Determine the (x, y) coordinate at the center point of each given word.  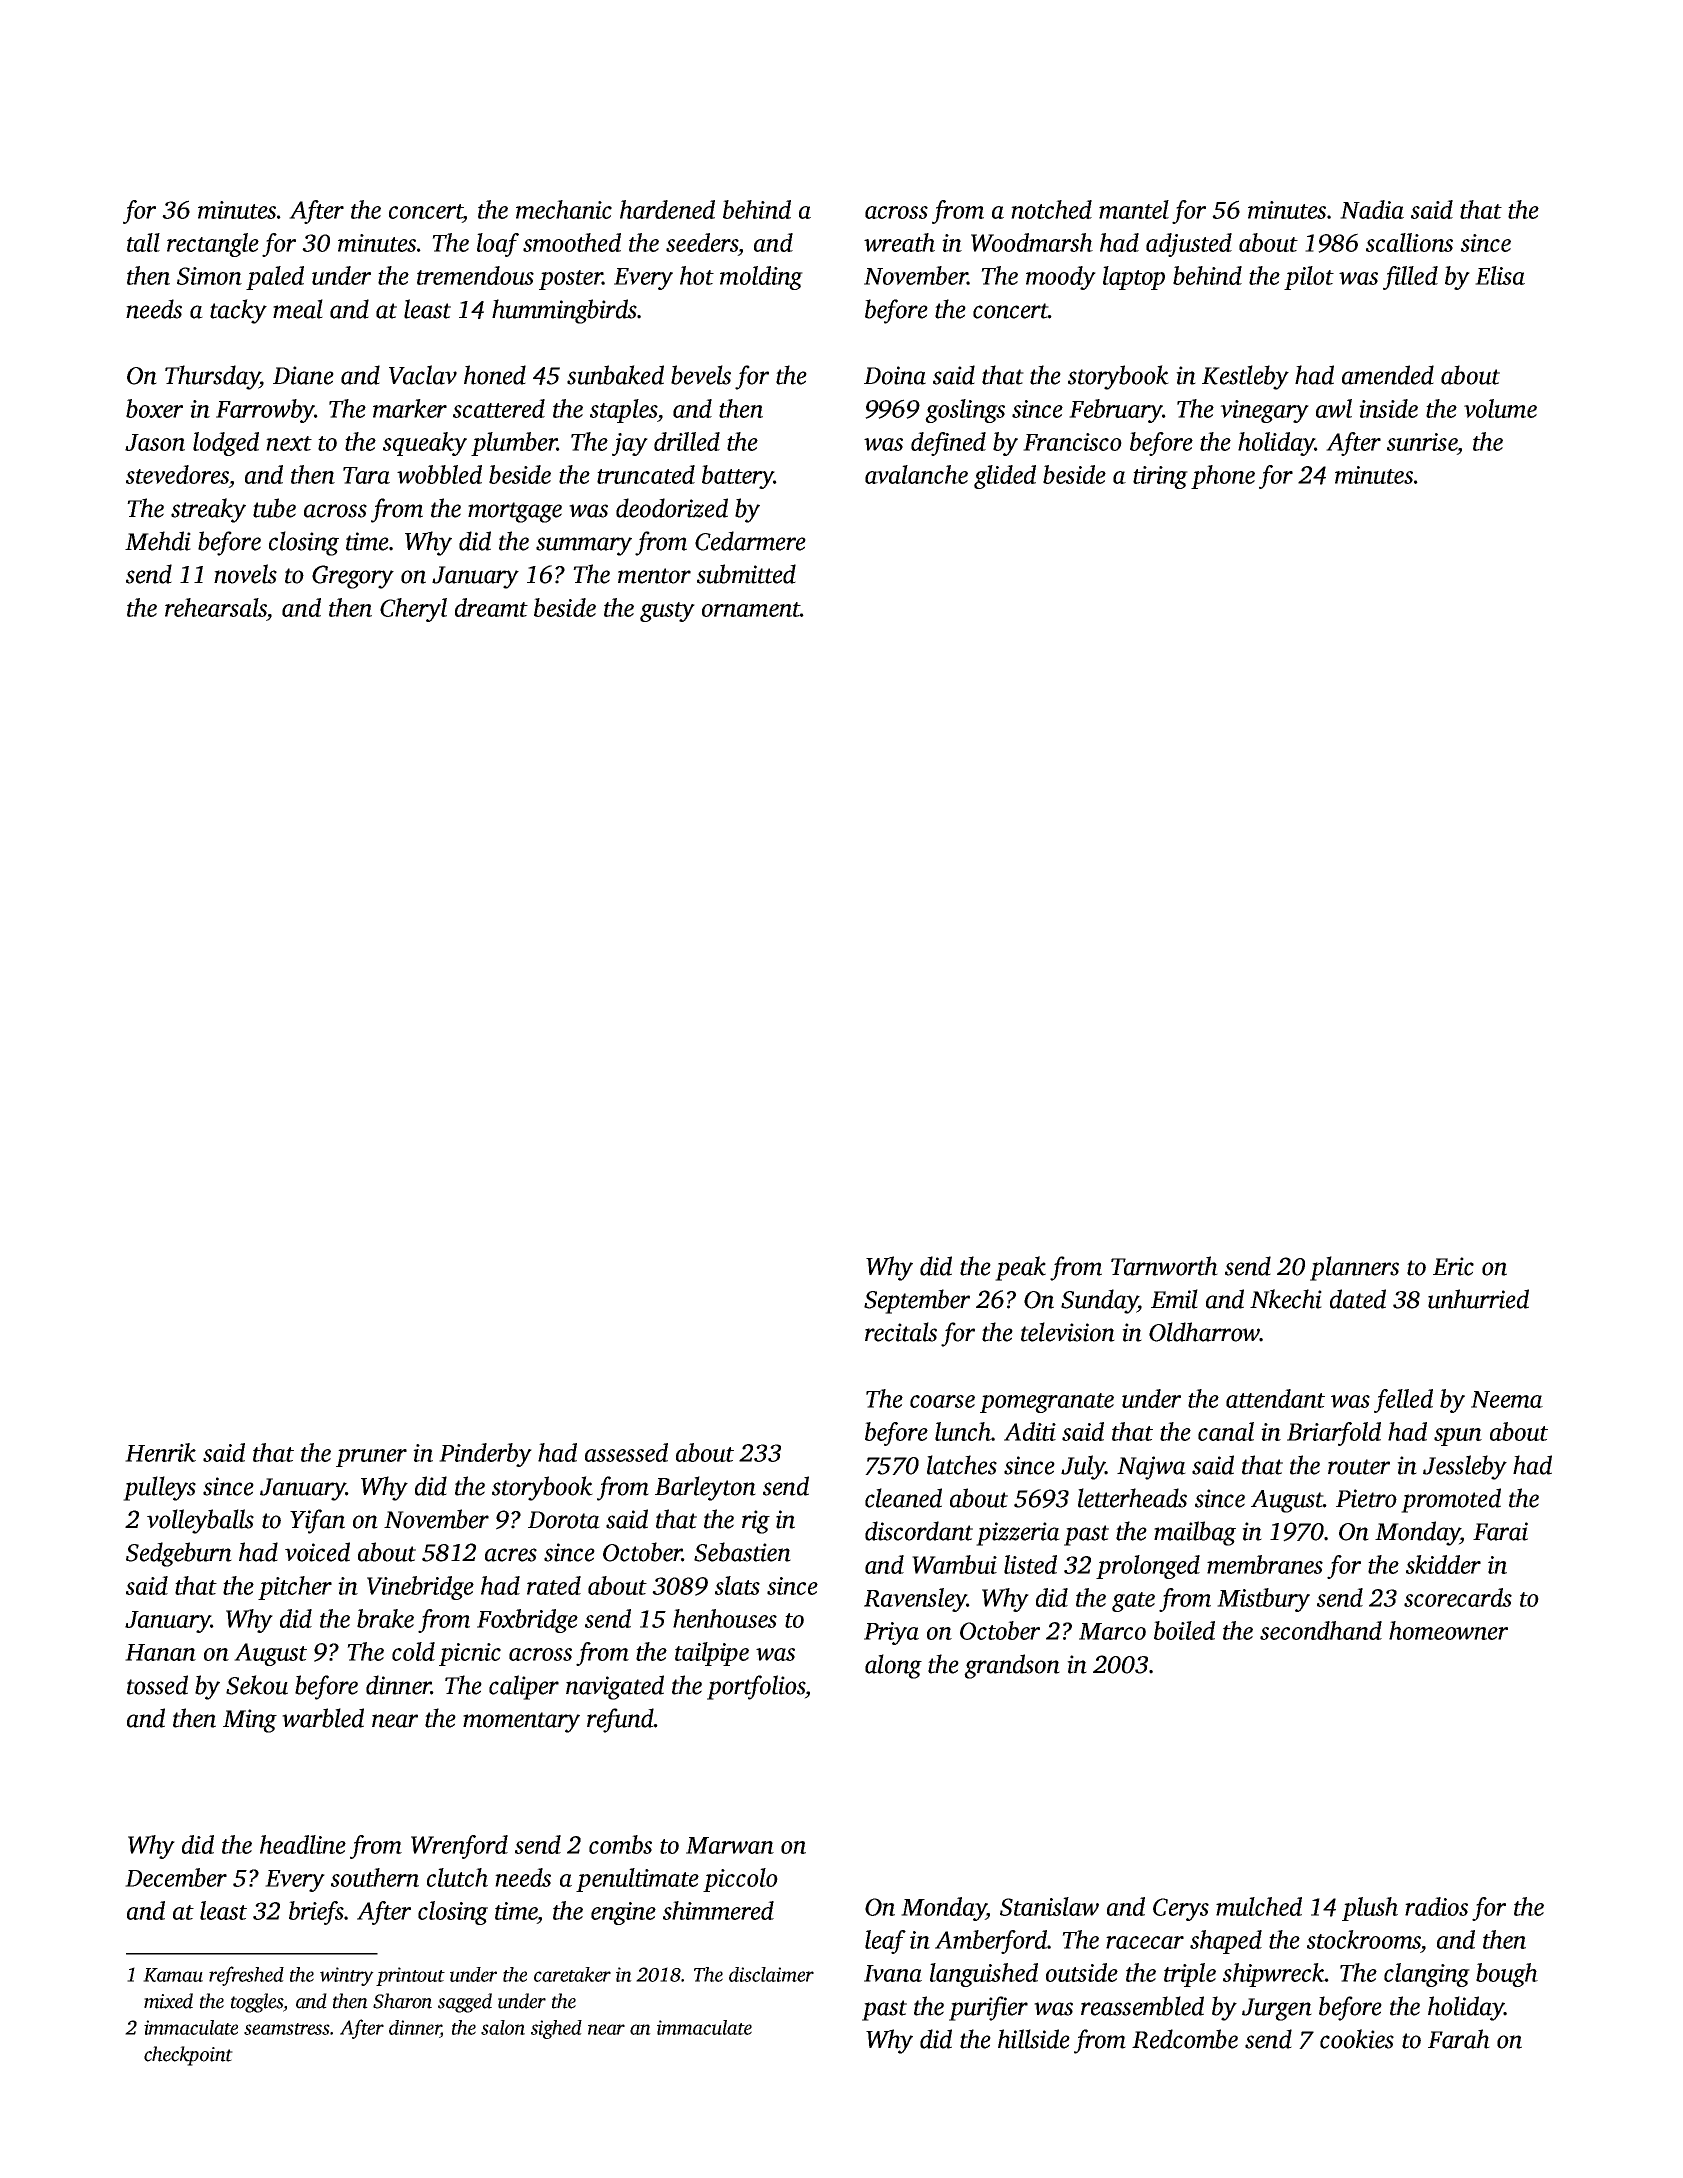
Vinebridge (420, 1588)
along (893, 1666)
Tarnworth (1164, 1266)
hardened (667, 209)
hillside (1034, 2039)
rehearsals (216, 607)
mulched (1259, 1906)
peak (1020, 1268)
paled (275, 278)
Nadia (1372, 209)
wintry (347, 1976)
